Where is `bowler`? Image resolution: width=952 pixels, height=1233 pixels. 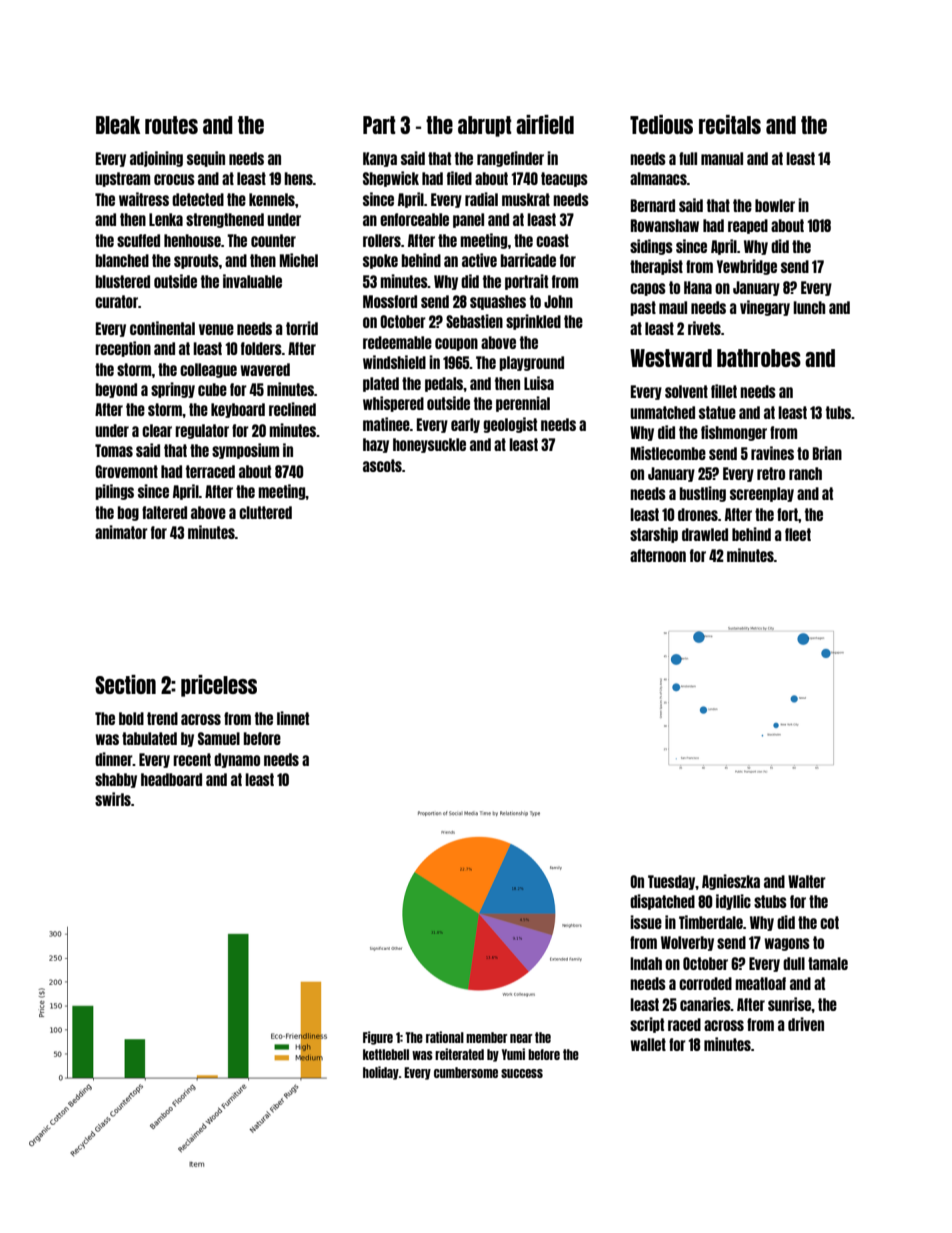
bowler is located at coordinates (775, 205).
